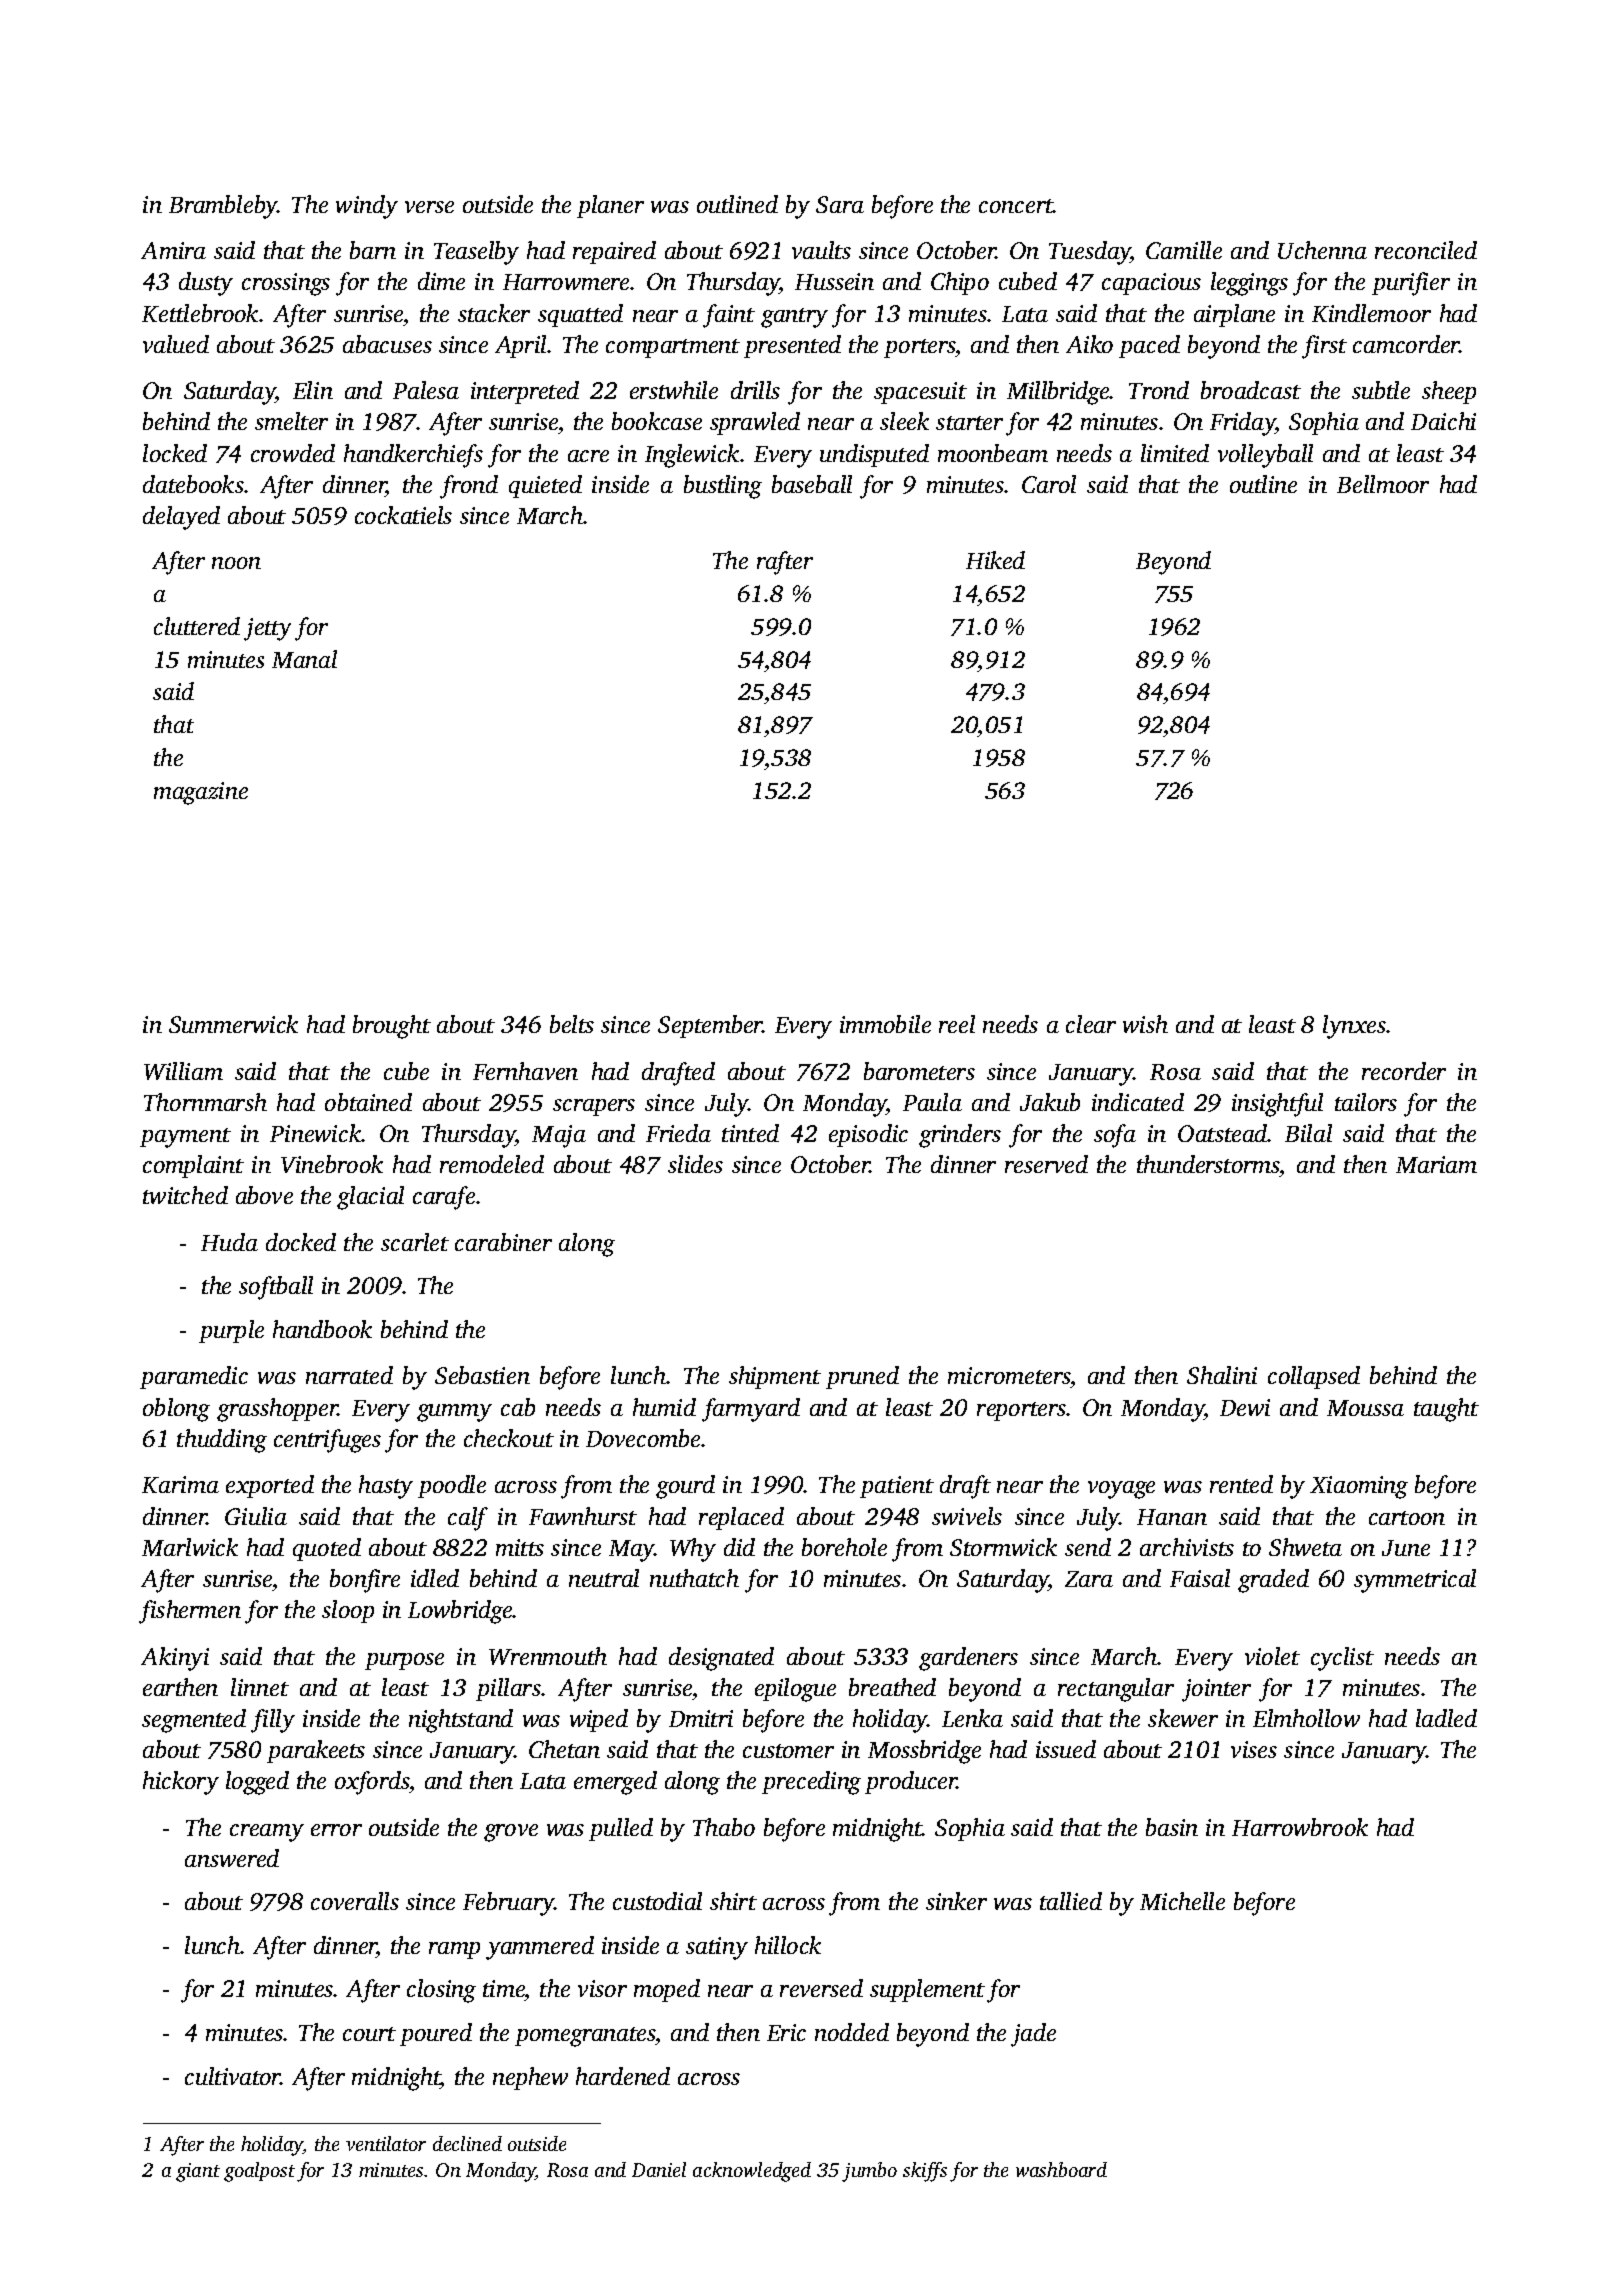 The image size is (1620, 2292). What do you see at coordinates (1436, 1164) in the screenshot?
I see `Mariam` at bounding box center [1436, 1164].
